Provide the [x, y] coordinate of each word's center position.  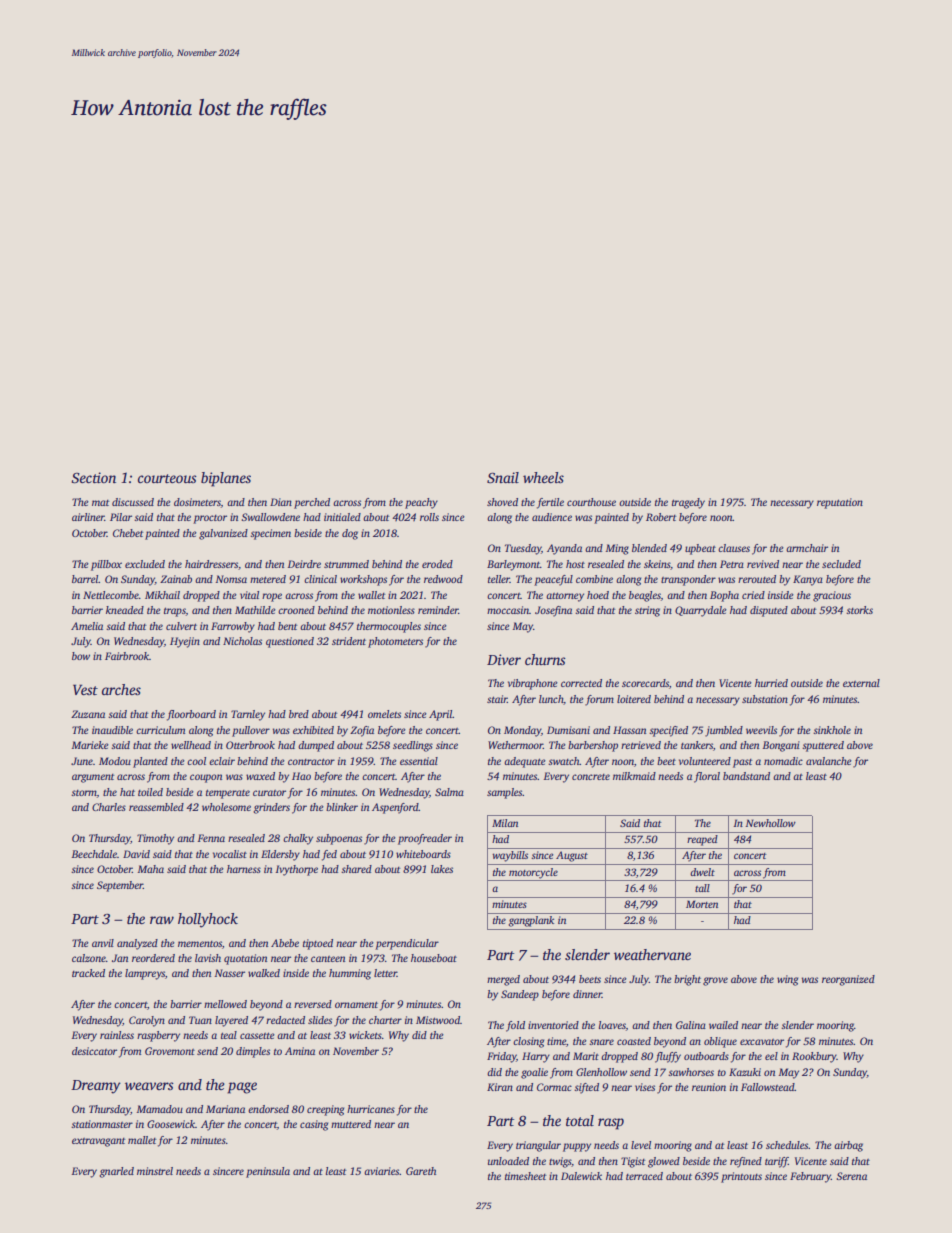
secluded [841, 564]
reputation [840, 503]
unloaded [508, 1161]
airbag [848, 1146]
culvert [181, 626]
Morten [702, 904]
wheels [543, 477]
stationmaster [102, 1124]
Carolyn [147, 1021]
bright [687, 980]
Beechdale [94, 854]
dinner [587, 994]
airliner [88, 517]
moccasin [508, 610]
